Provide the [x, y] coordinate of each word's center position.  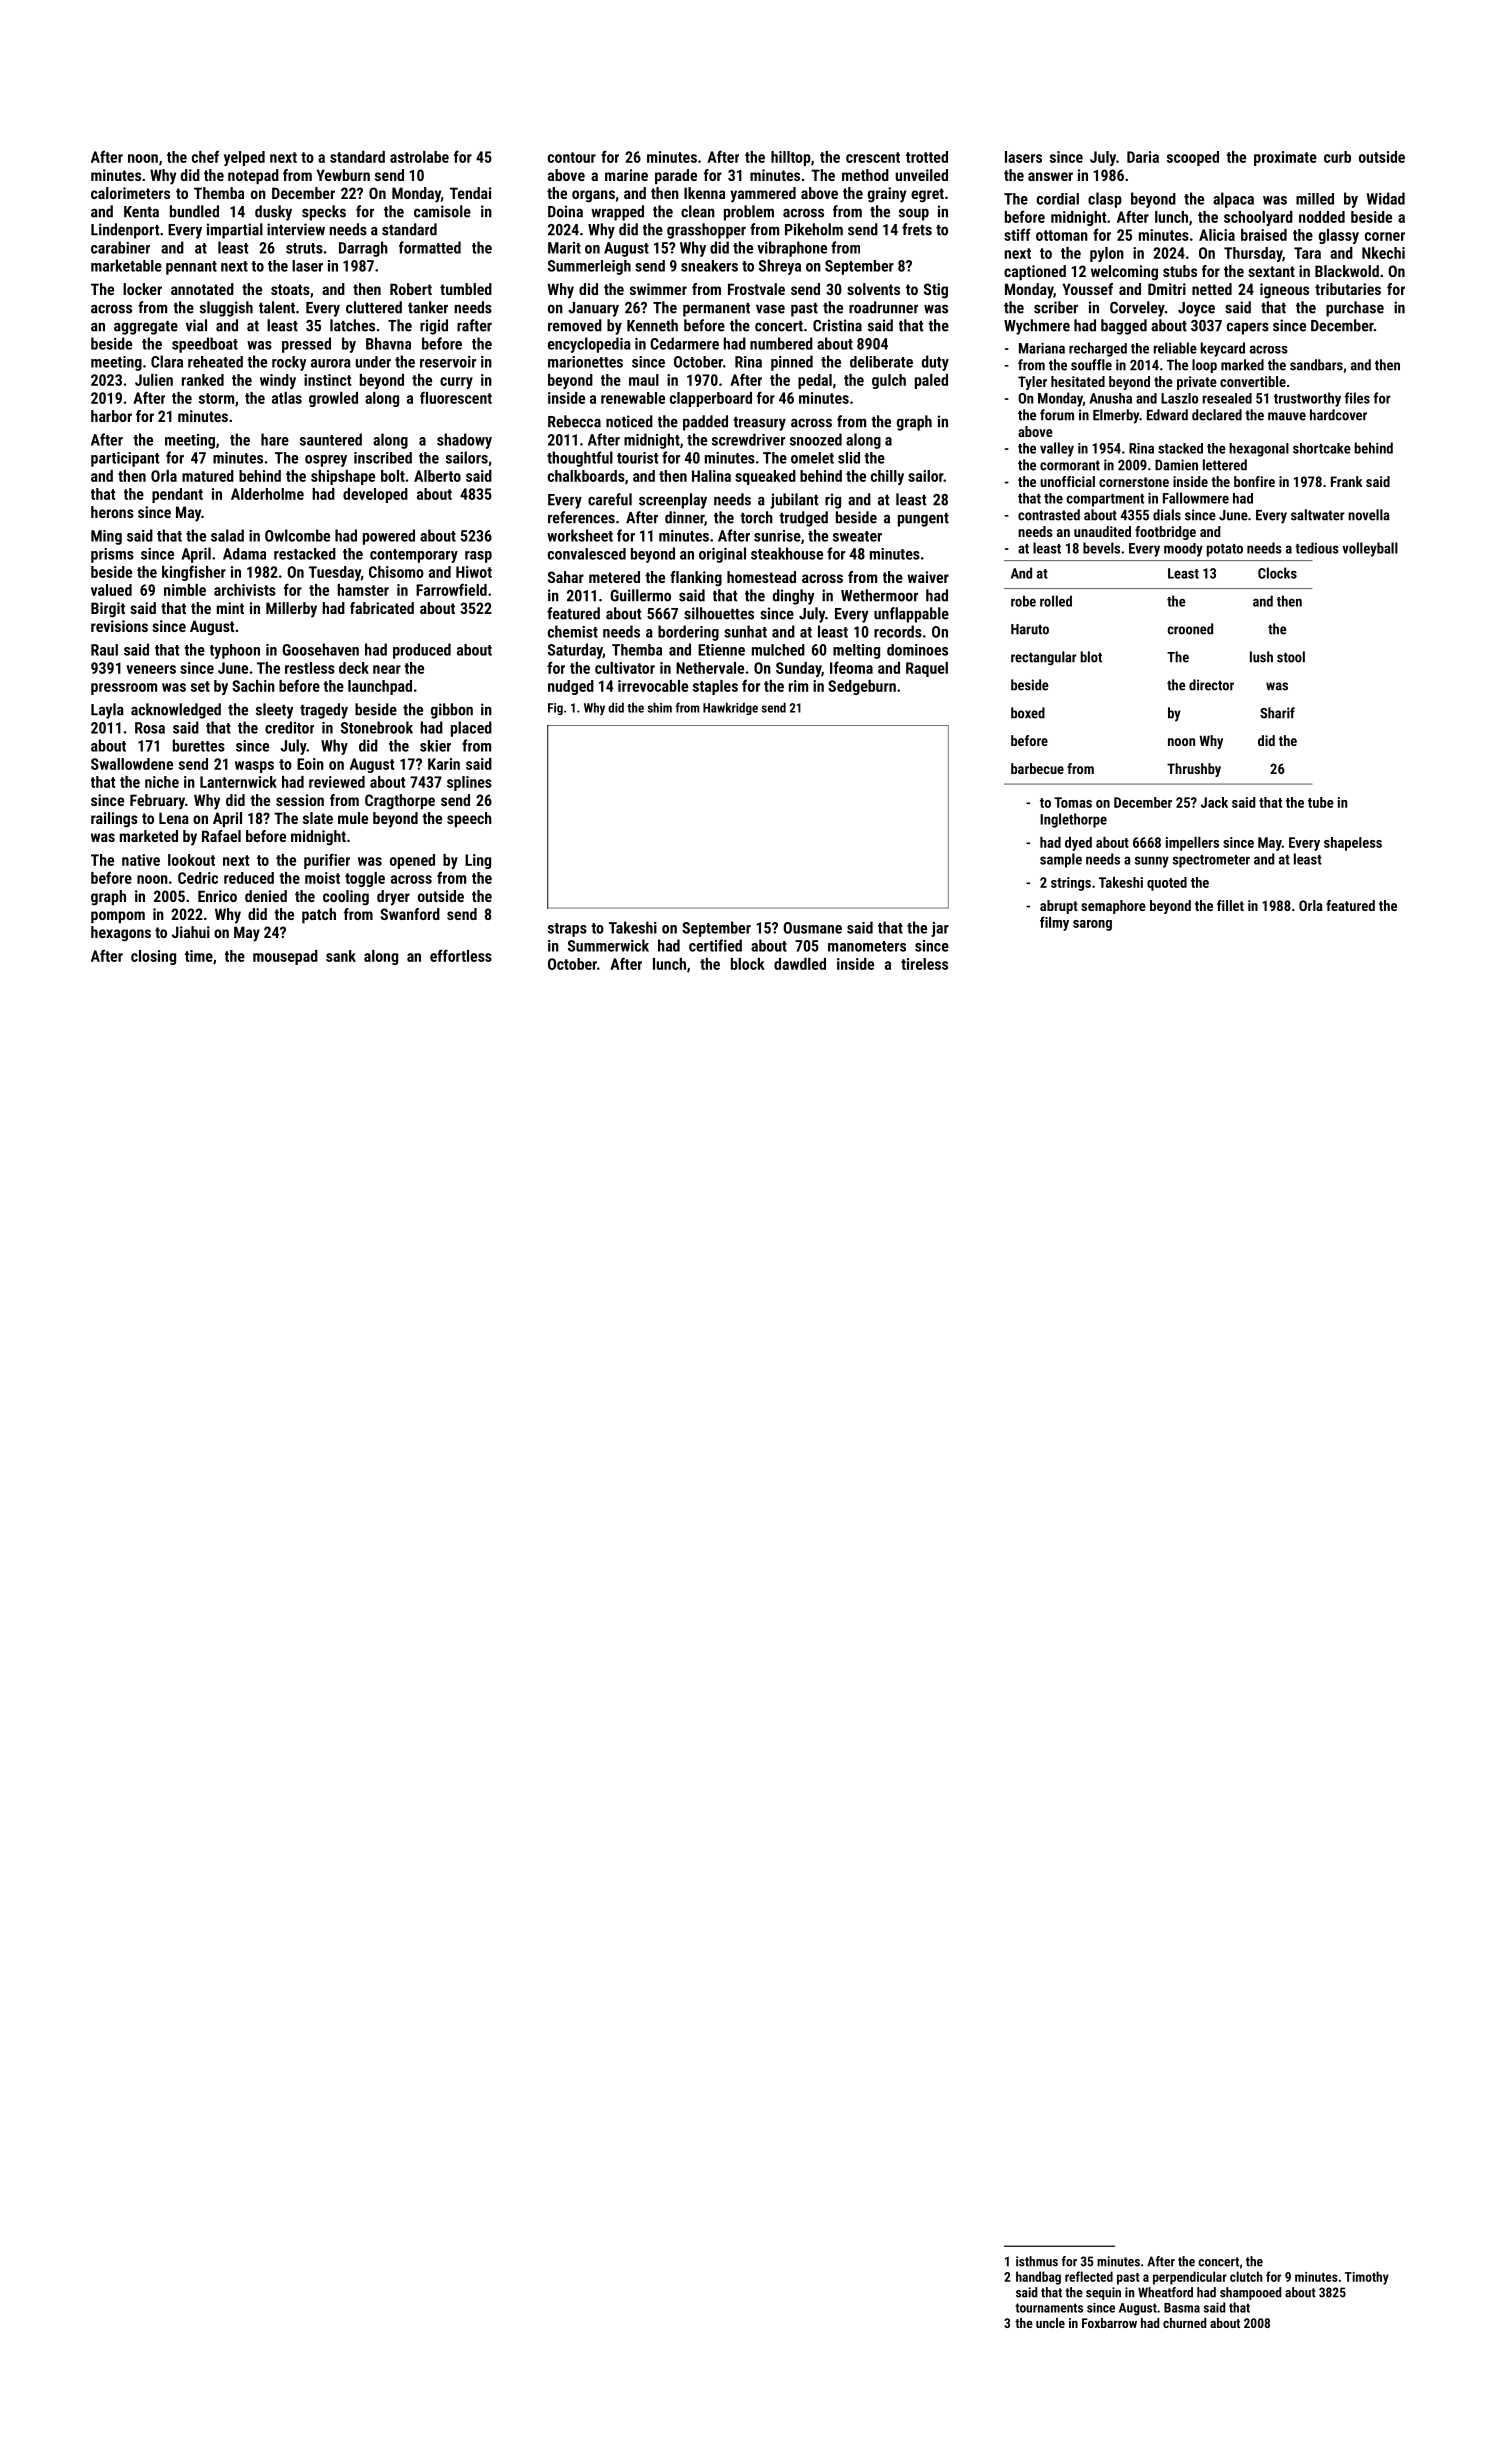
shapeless [1353, 844]
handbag [1038, 2278]
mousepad [285, 957]
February [157, 802]
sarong [1092, 925]
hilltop [791, 158]
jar [940, 929]
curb [1337, 157]
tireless [924, 964]
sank [341, 956]
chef [205, 156]
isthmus [1037, 2261]
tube [1321, 802]
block [748, 964]
